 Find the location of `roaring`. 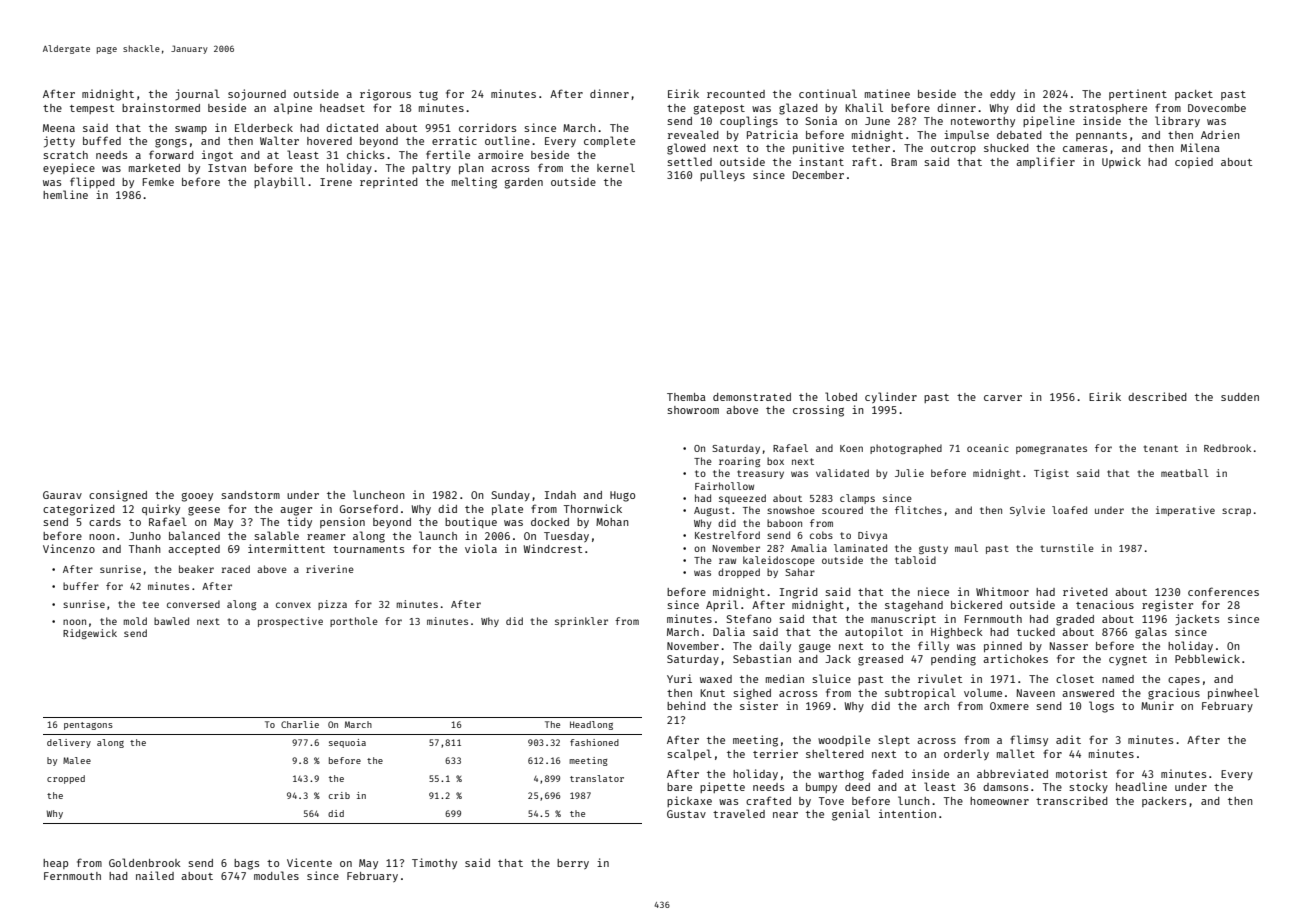

roaring is located at coordinates (739, 462).
